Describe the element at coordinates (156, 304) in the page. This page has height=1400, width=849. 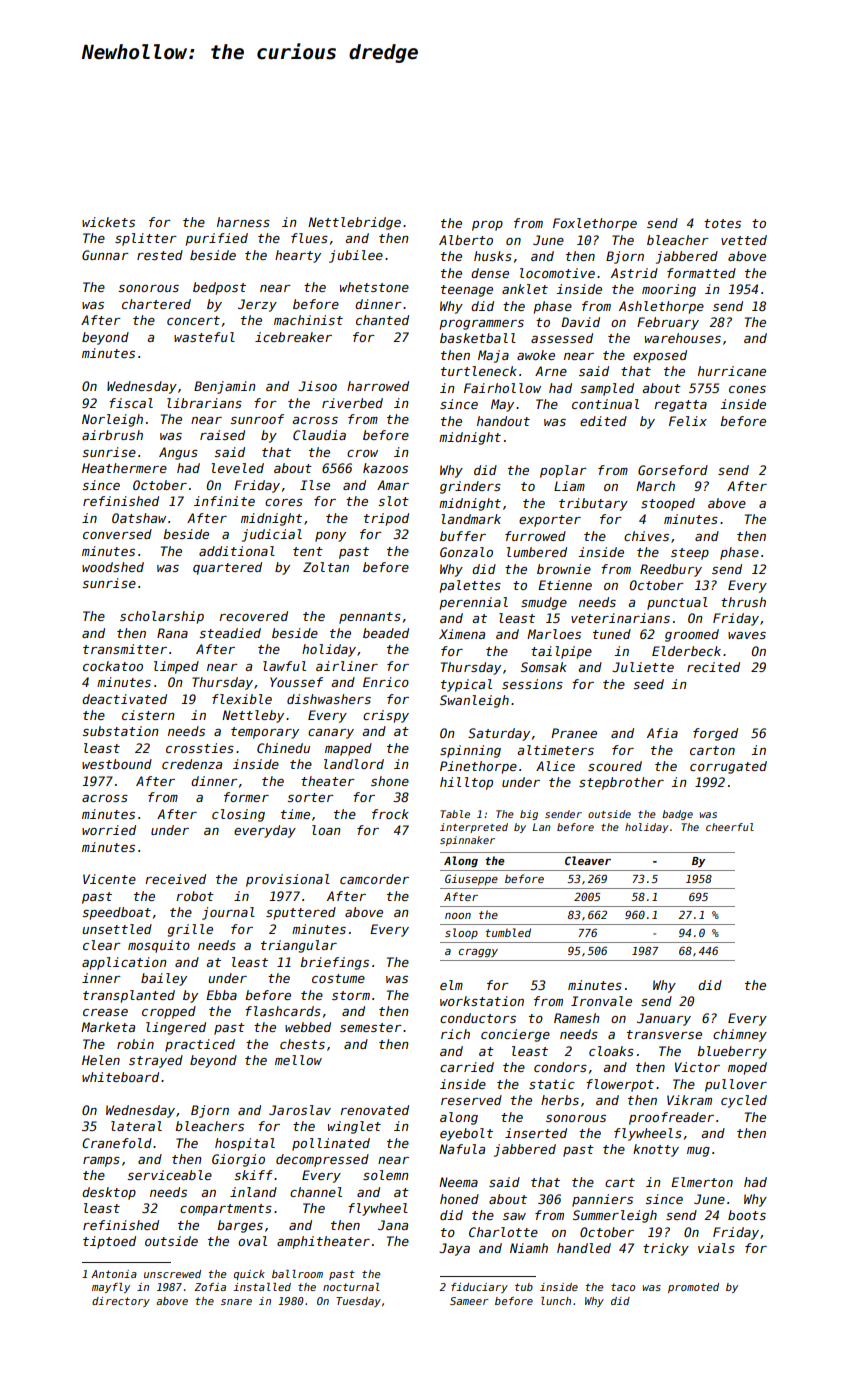
I see `chartered` at that location.
